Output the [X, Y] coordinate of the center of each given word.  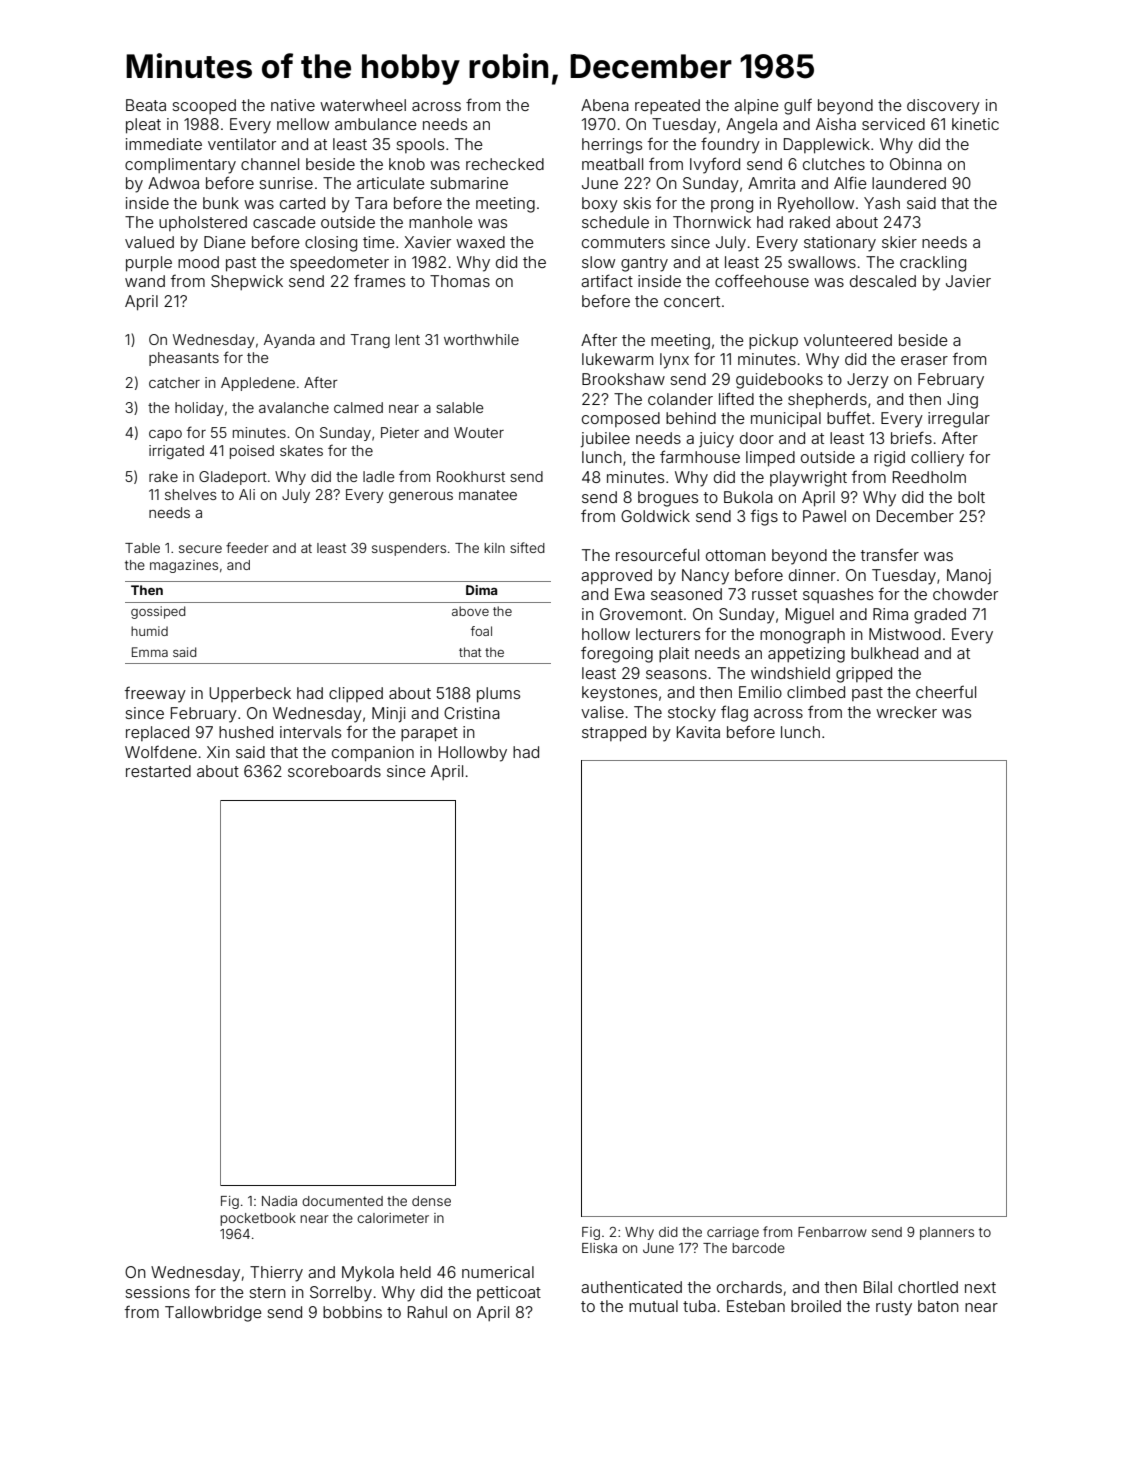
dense [431, 1201]
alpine [756, 107]
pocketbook [258, 1219]
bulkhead [884, 653]
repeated [667, 106]
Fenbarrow [832, 1232]
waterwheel [363, 105]
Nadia [279, 1201]
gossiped [158, 612]
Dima [481, 590]
